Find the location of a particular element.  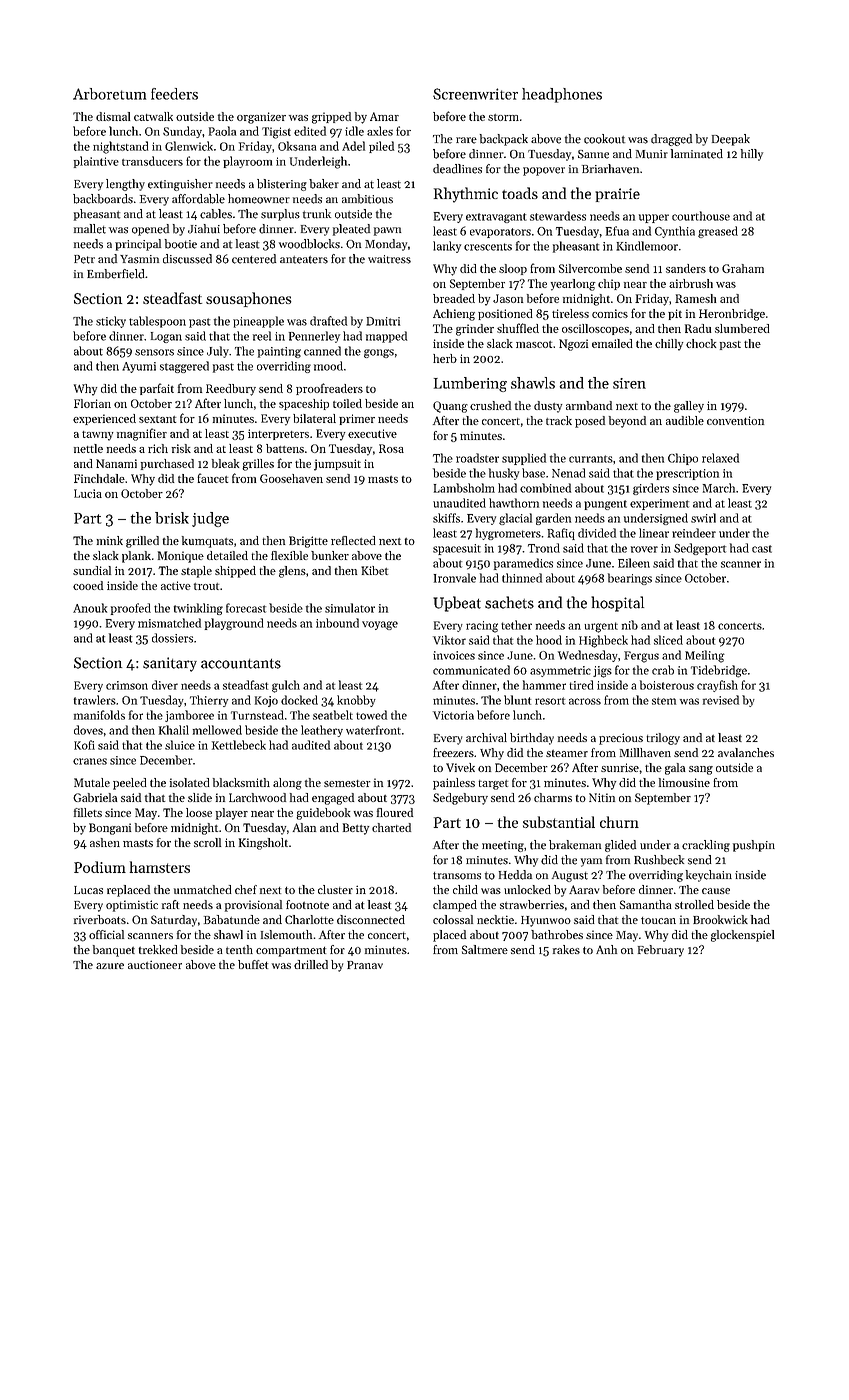

staggered is located at coordinates (184, 367).
